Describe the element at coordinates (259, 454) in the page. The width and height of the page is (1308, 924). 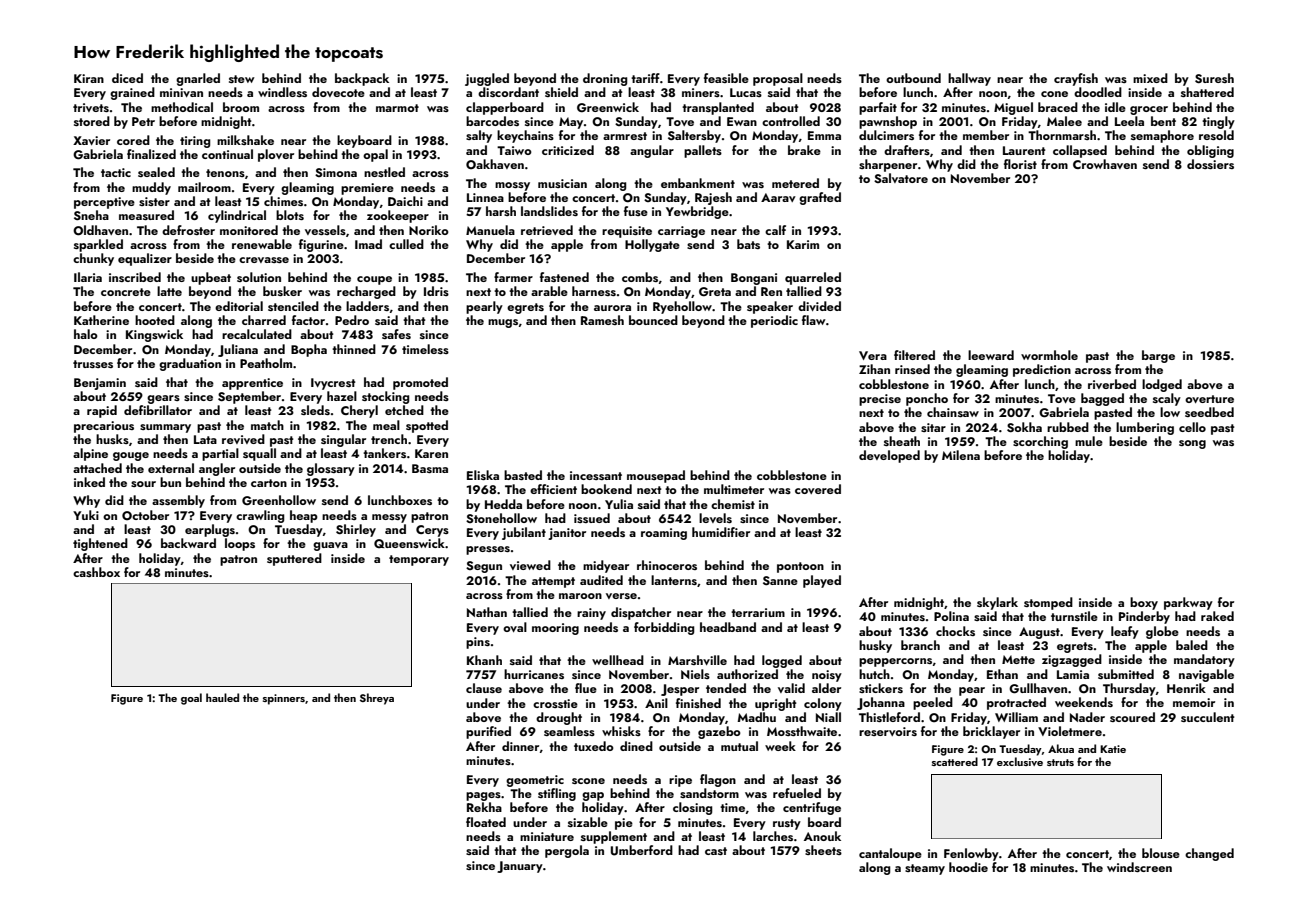
I see `squall` at that location.
